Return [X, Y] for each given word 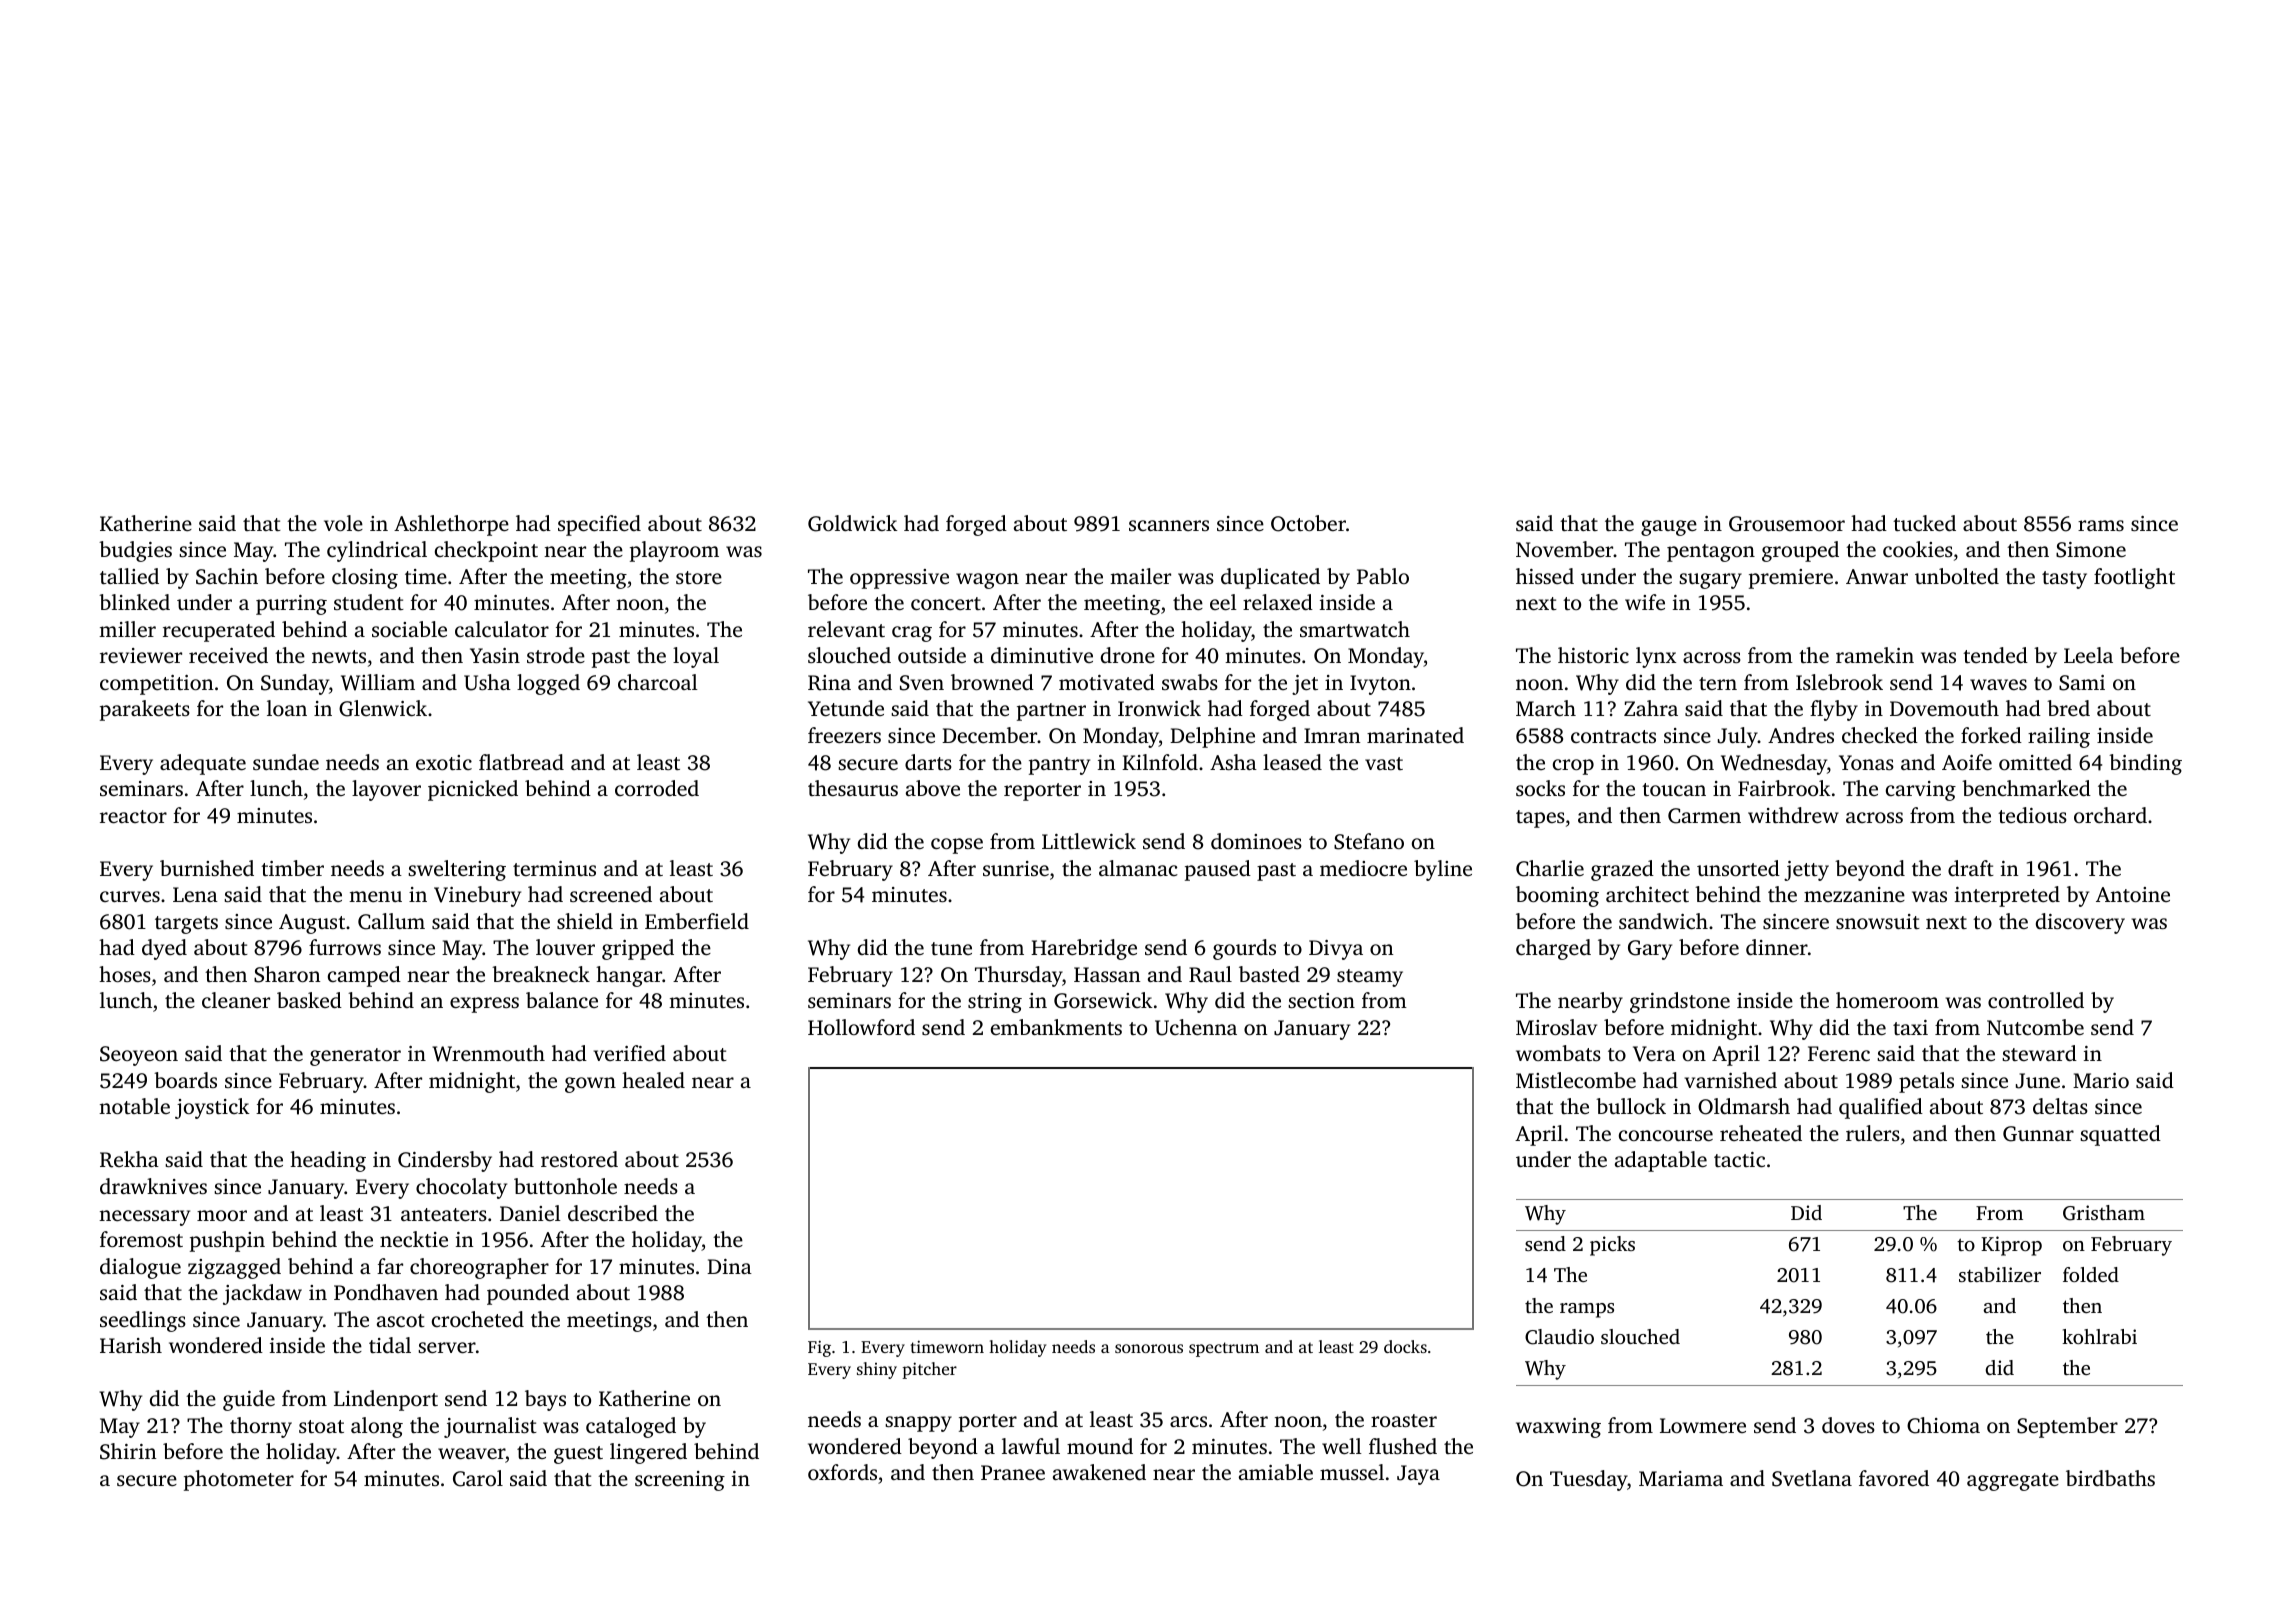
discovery [2080, 923]
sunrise [1016, 868]
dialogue [140, 1268]
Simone [2091, 550]
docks [1405, 1346]
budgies [135, 551]
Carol [478, 1478]
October [1308, 523]
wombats [1558, 1053]
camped [364, 976]
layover [386, 790]
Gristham [2104, 1213]
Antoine [2133, 894]
